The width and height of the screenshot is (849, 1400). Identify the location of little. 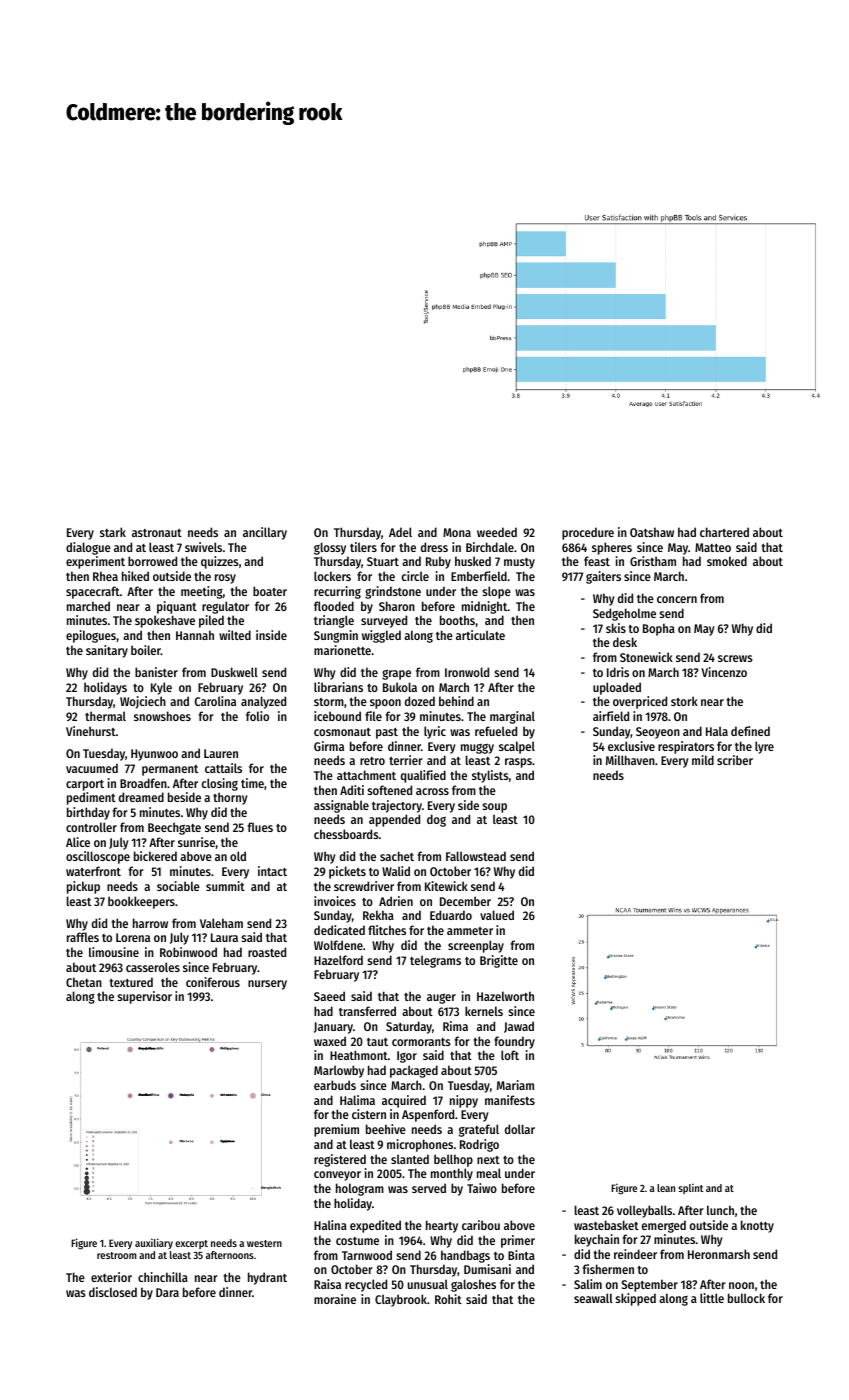
(712, 1298).
